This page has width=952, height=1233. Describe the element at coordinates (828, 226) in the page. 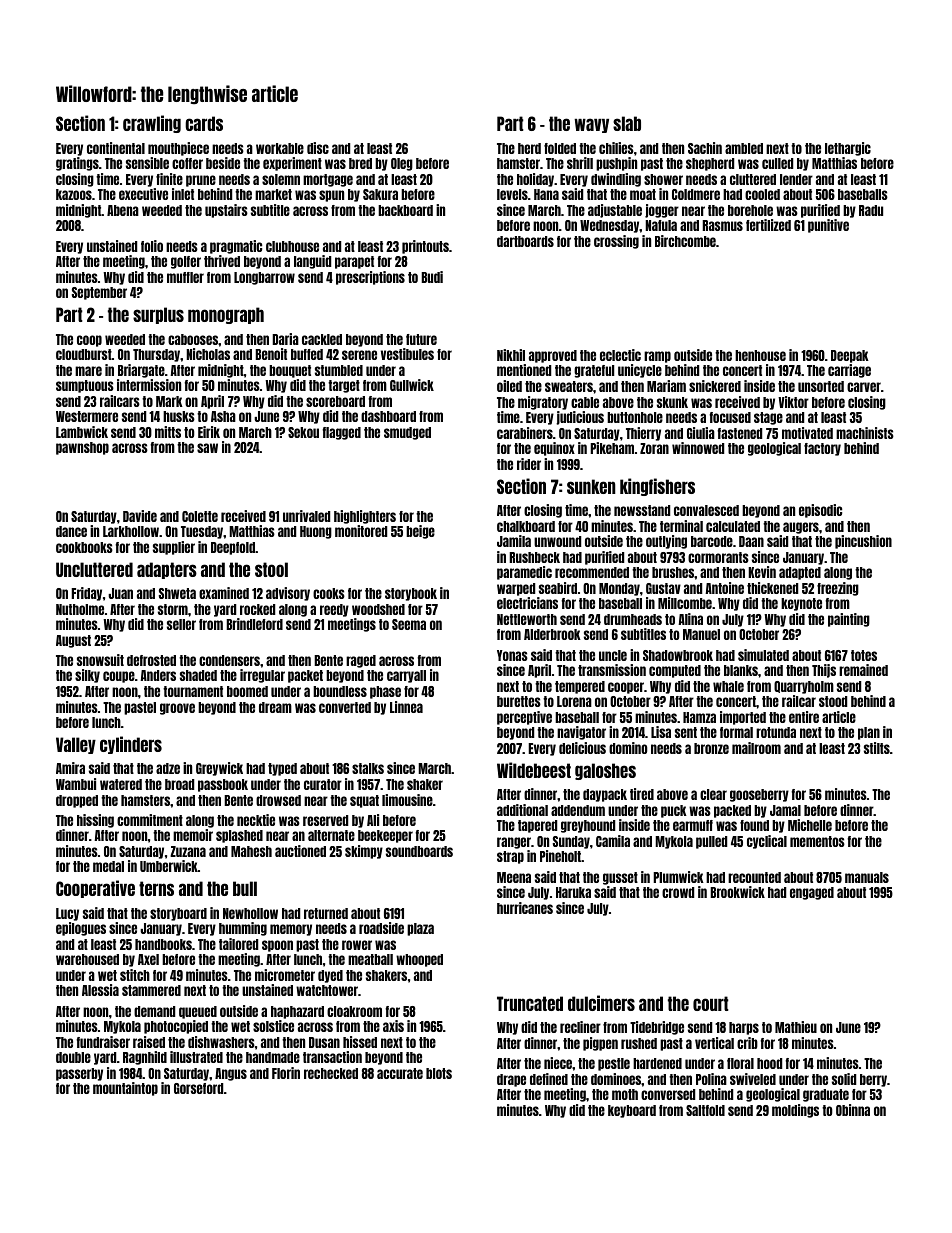

I see `punitive` at that location.
